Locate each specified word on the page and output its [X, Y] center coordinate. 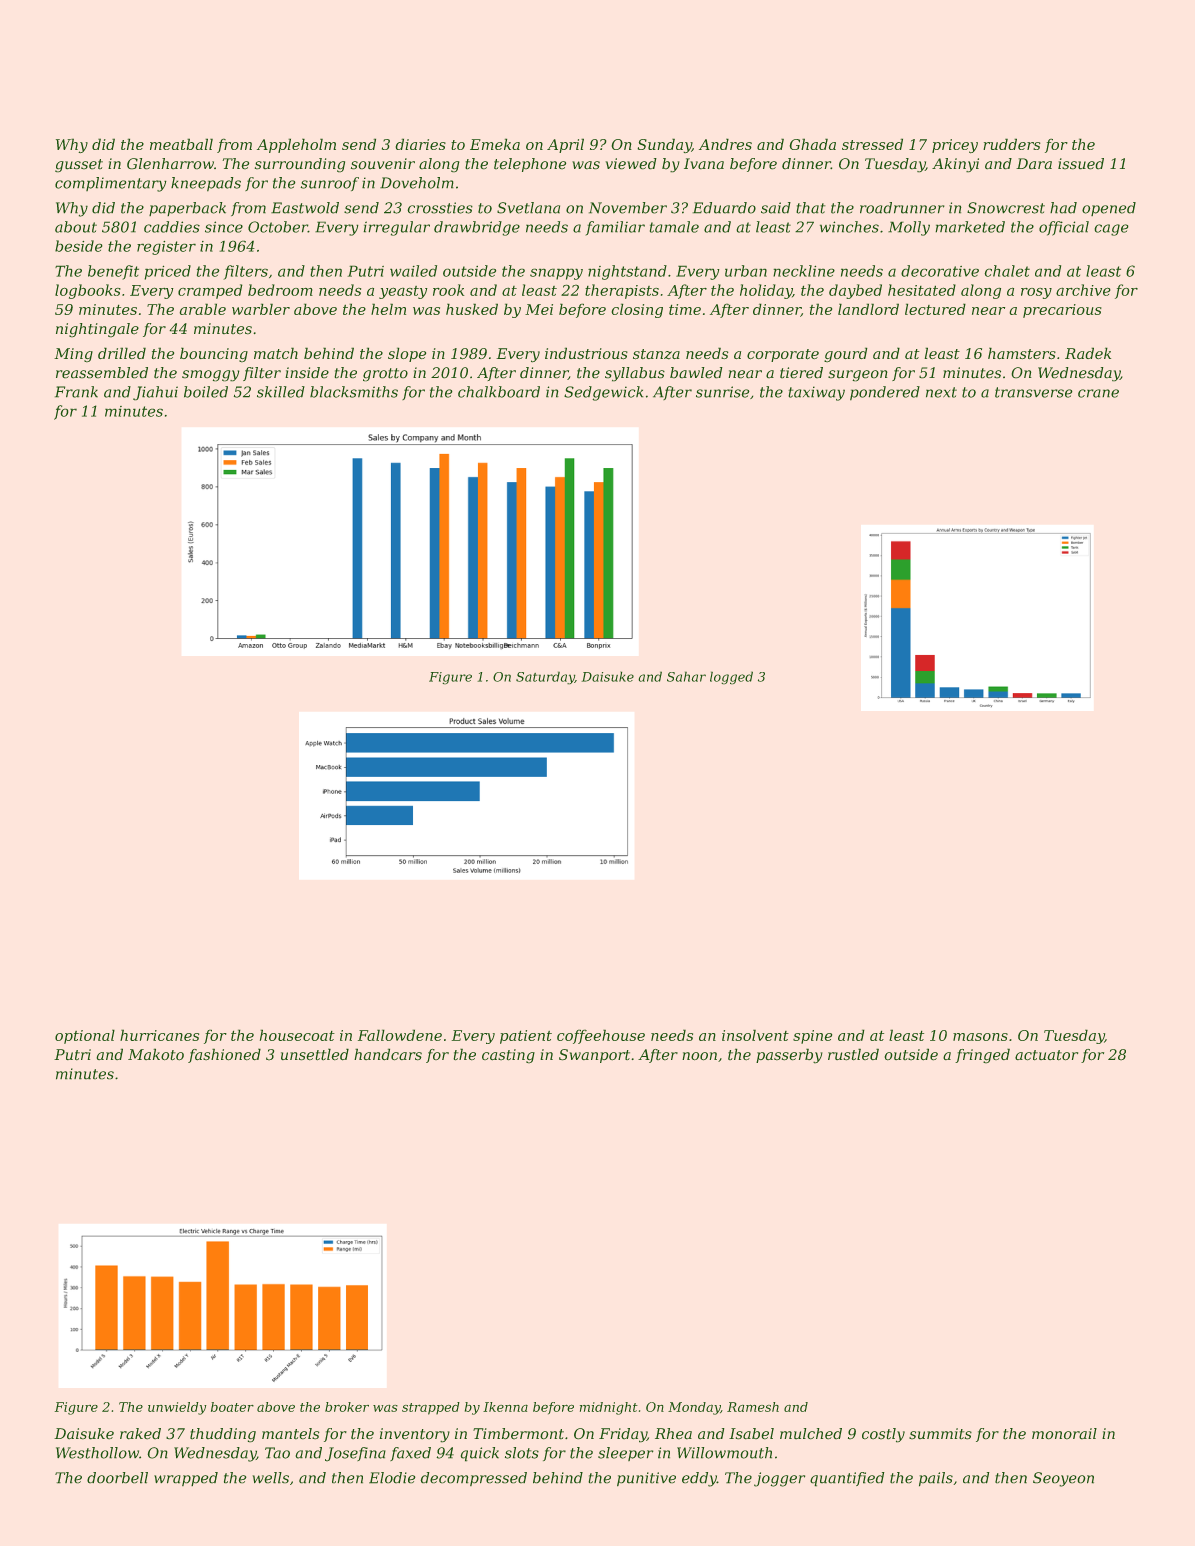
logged [731, 678]
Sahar [686, 676]
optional [85, 1036]
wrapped [186, 1479]
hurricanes [159, 1035]
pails [936, 1479]
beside [79, 246]
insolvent [755, 1035]
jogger [779, 1479]
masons [980, 1037]
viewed [631, 164]
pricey [955, 146]
